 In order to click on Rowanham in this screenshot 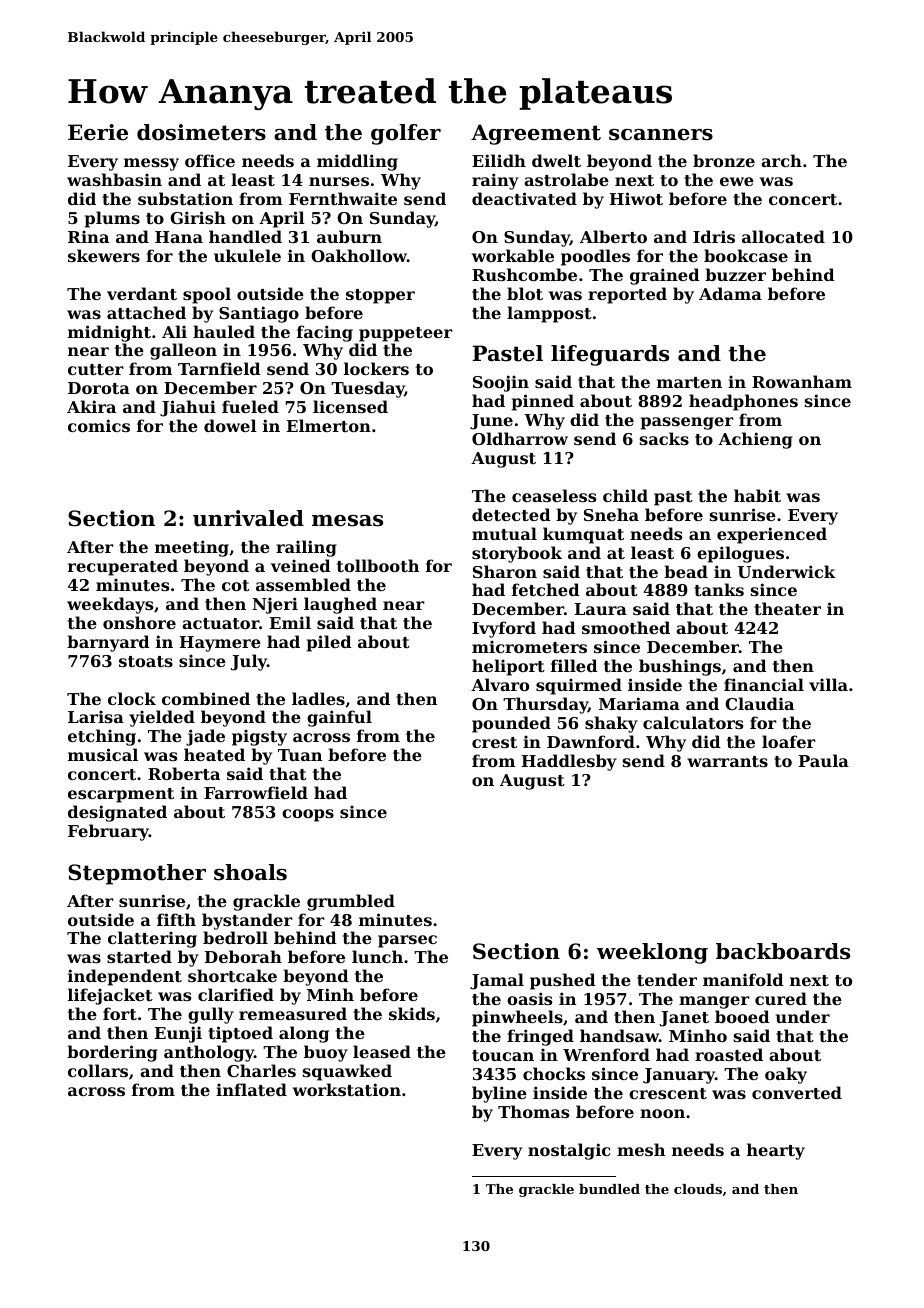, I will do `click(802, 381)`.
